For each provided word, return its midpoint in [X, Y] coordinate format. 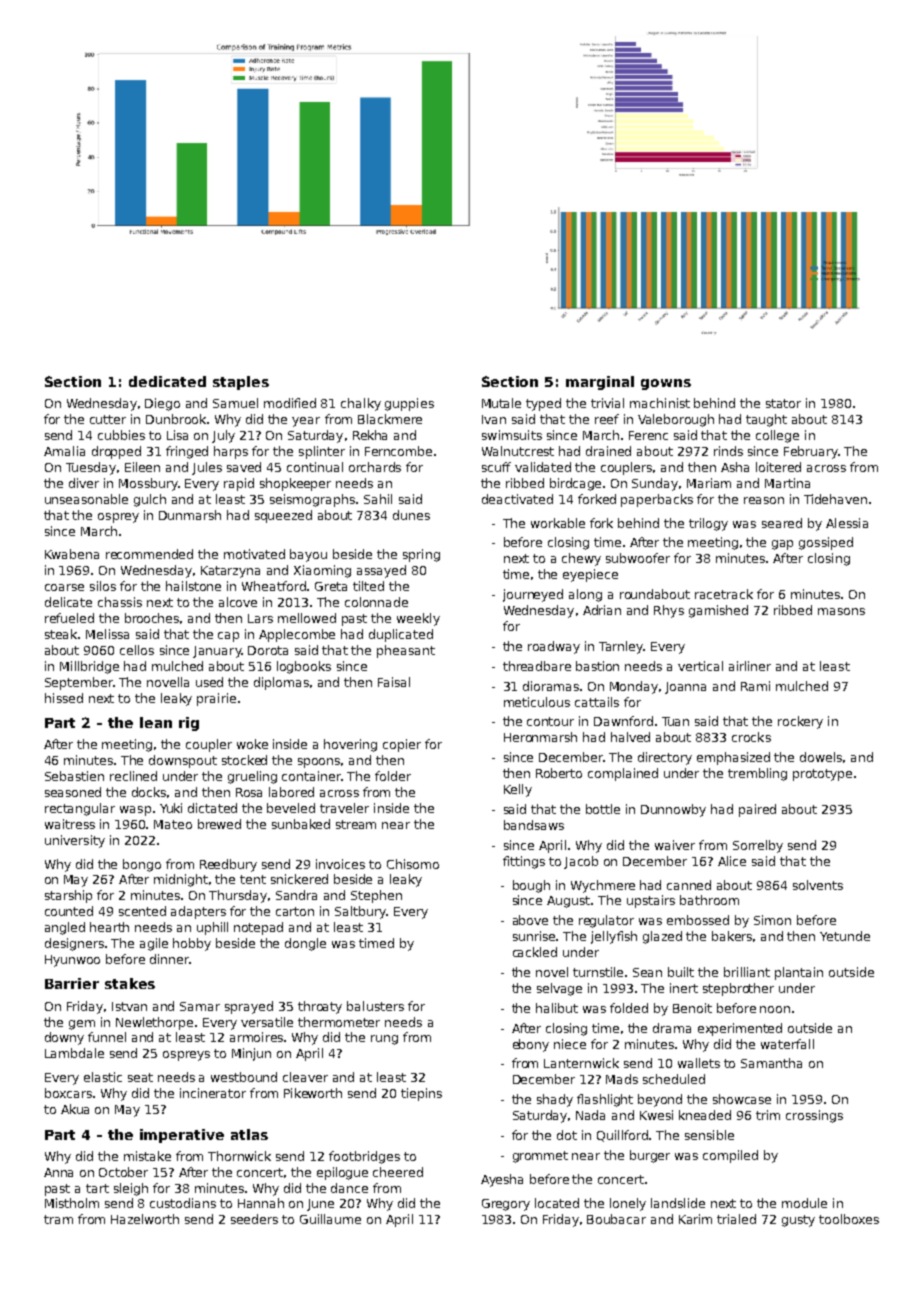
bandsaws [534, 825]
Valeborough [676, 420]
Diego [162, 404]
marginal [600, 383]
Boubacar [616, 1219]
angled [65, 928]
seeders [254, 1219]
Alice [732, 861]
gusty [798, 1221]
